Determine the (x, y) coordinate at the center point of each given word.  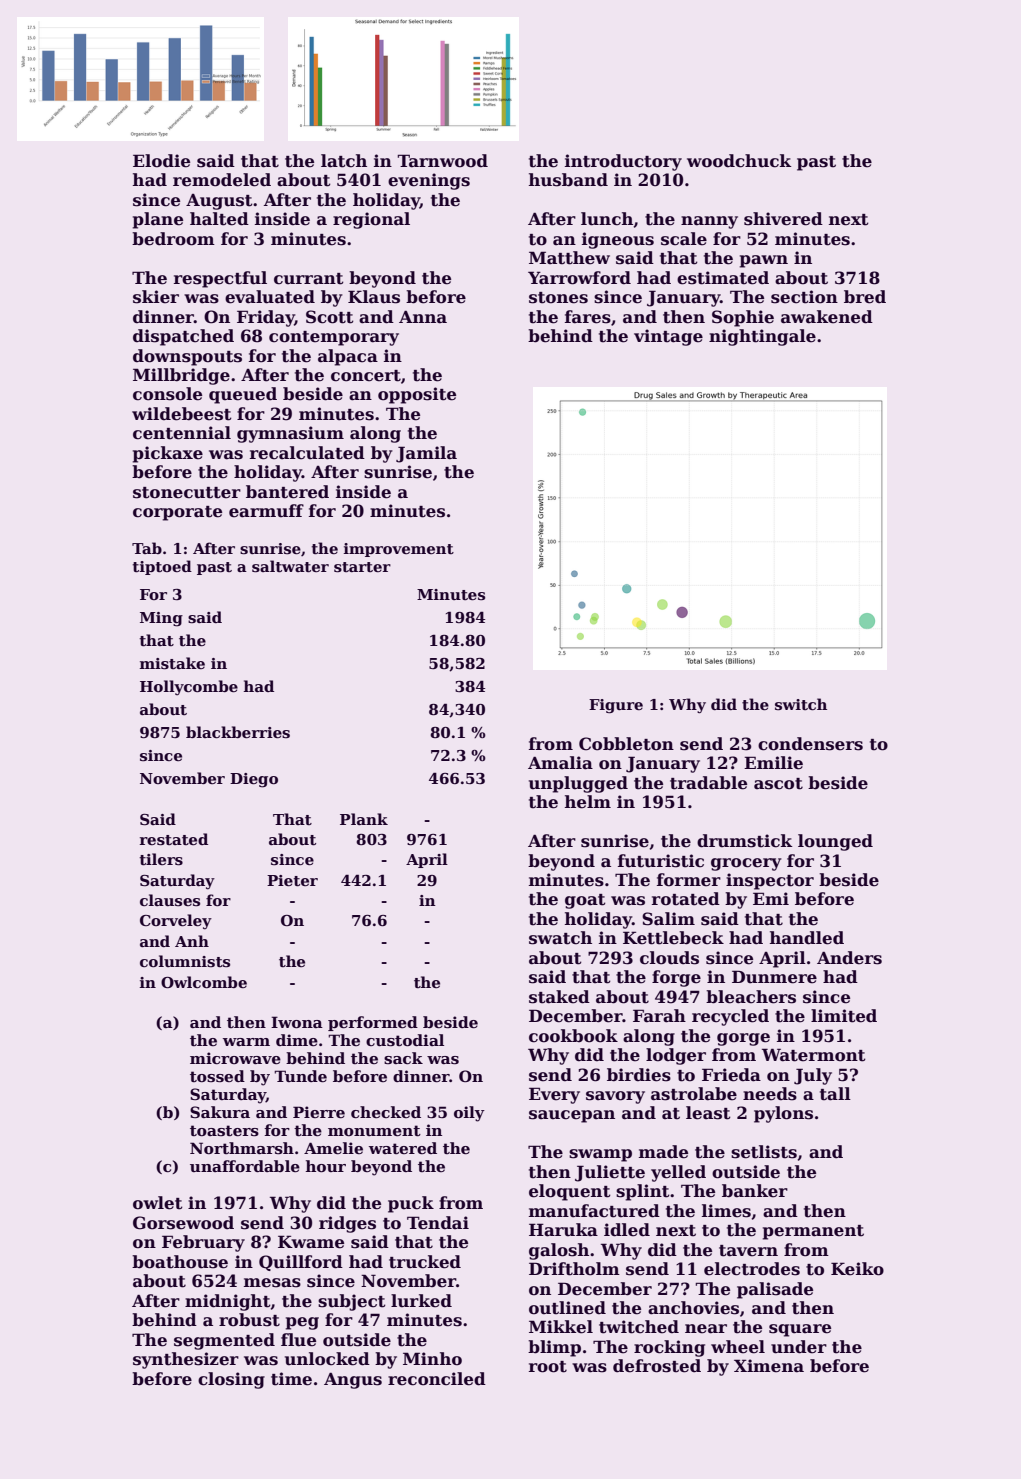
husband (568, 180)
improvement (399, 550)
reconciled (437, 1379)
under (799, 1347)
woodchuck (739, 161)
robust (249, 1320)
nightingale (762, 337)
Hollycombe (189, 688)
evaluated (270, 297)
